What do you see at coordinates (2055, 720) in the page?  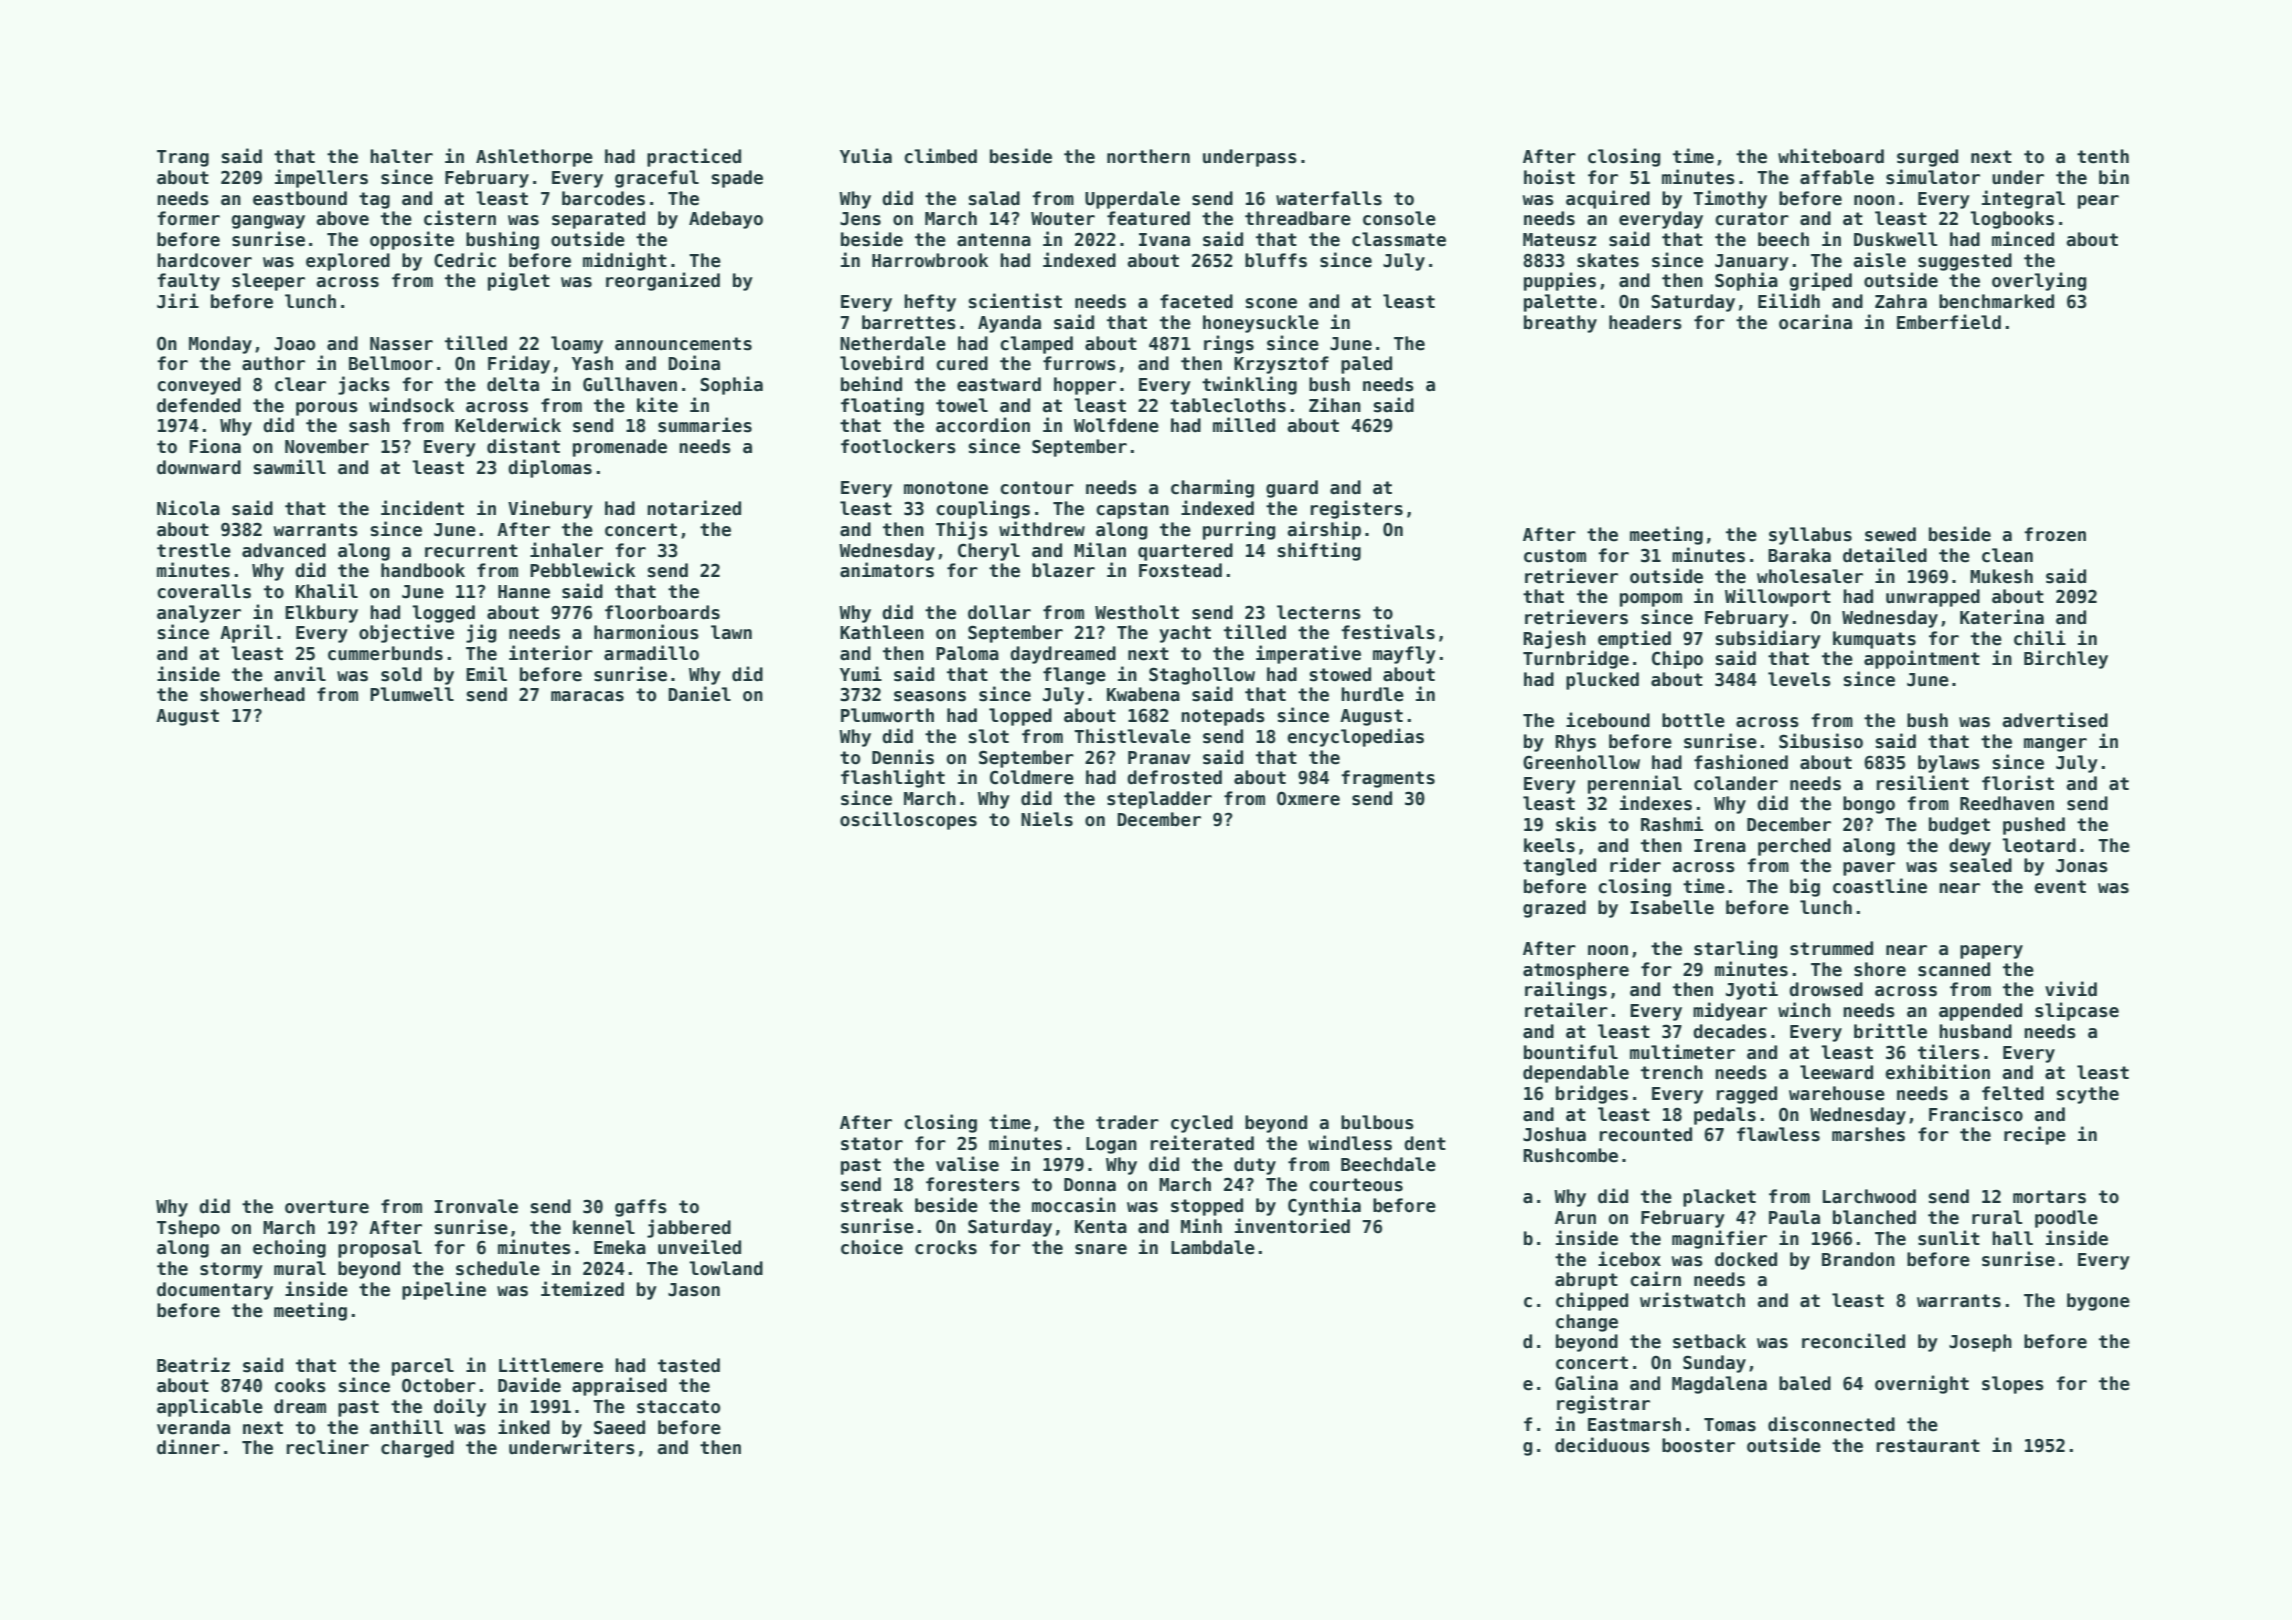 I see `advertised` at bounding box center [2055, 720].
